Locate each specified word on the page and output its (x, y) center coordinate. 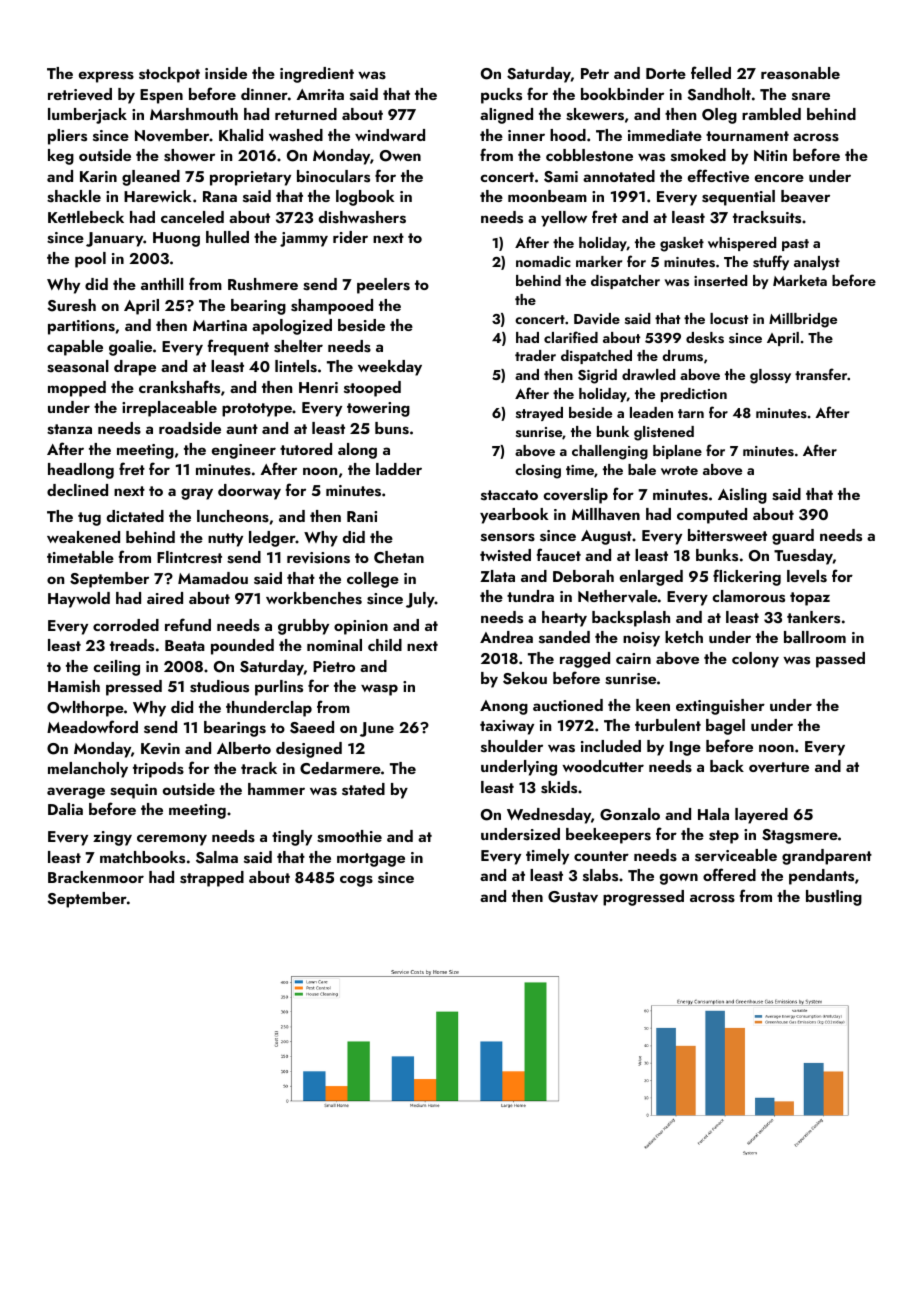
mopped (77, 389)
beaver (805, 196)
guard (793, 537)
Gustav (573, 897)
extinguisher (720, 707)
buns (392, 428)
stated (363, 789)
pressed (134, 688)
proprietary (250, 178)
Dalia (65, 809)
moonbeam (547, 196)
